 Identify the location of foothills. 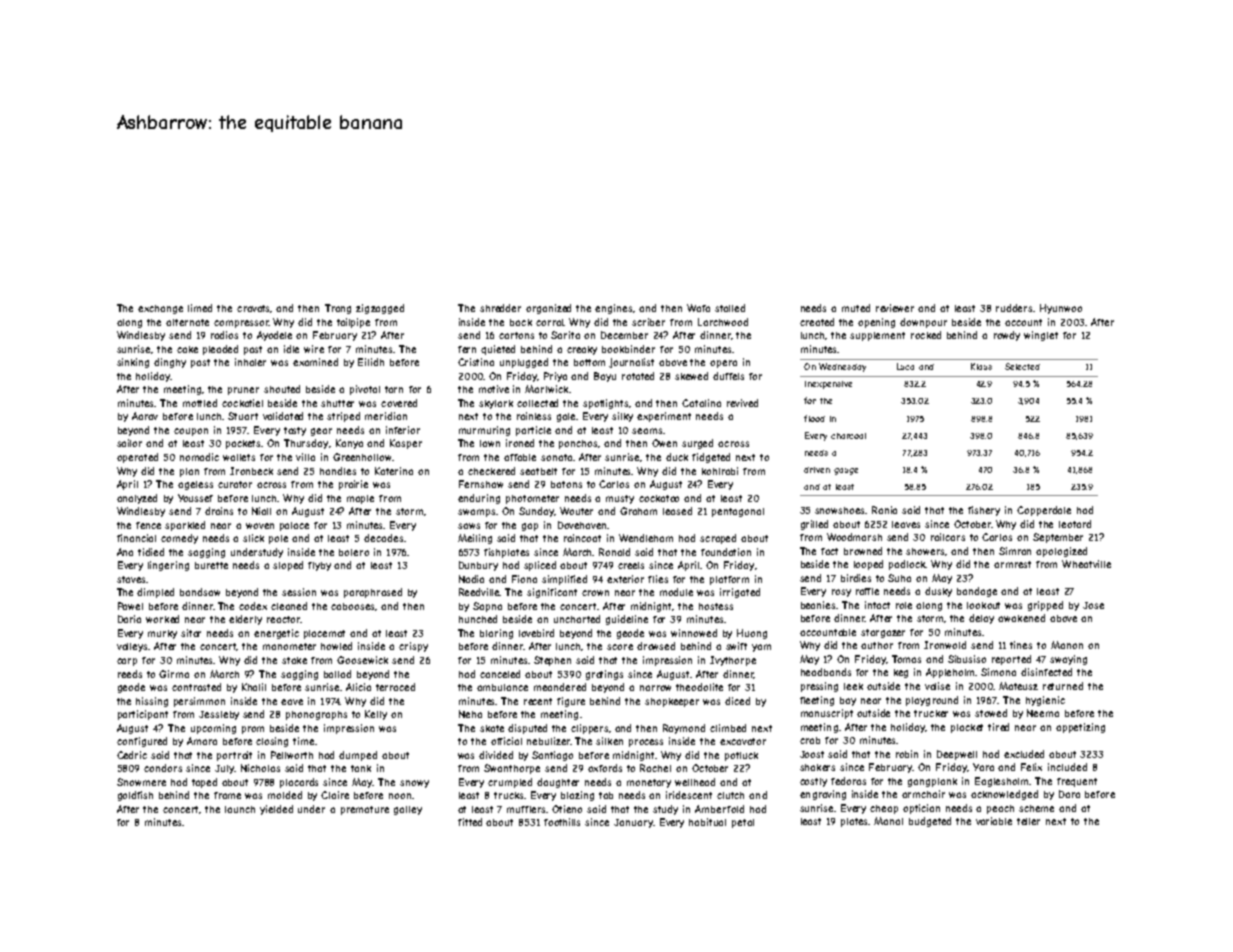
(562, 822).
